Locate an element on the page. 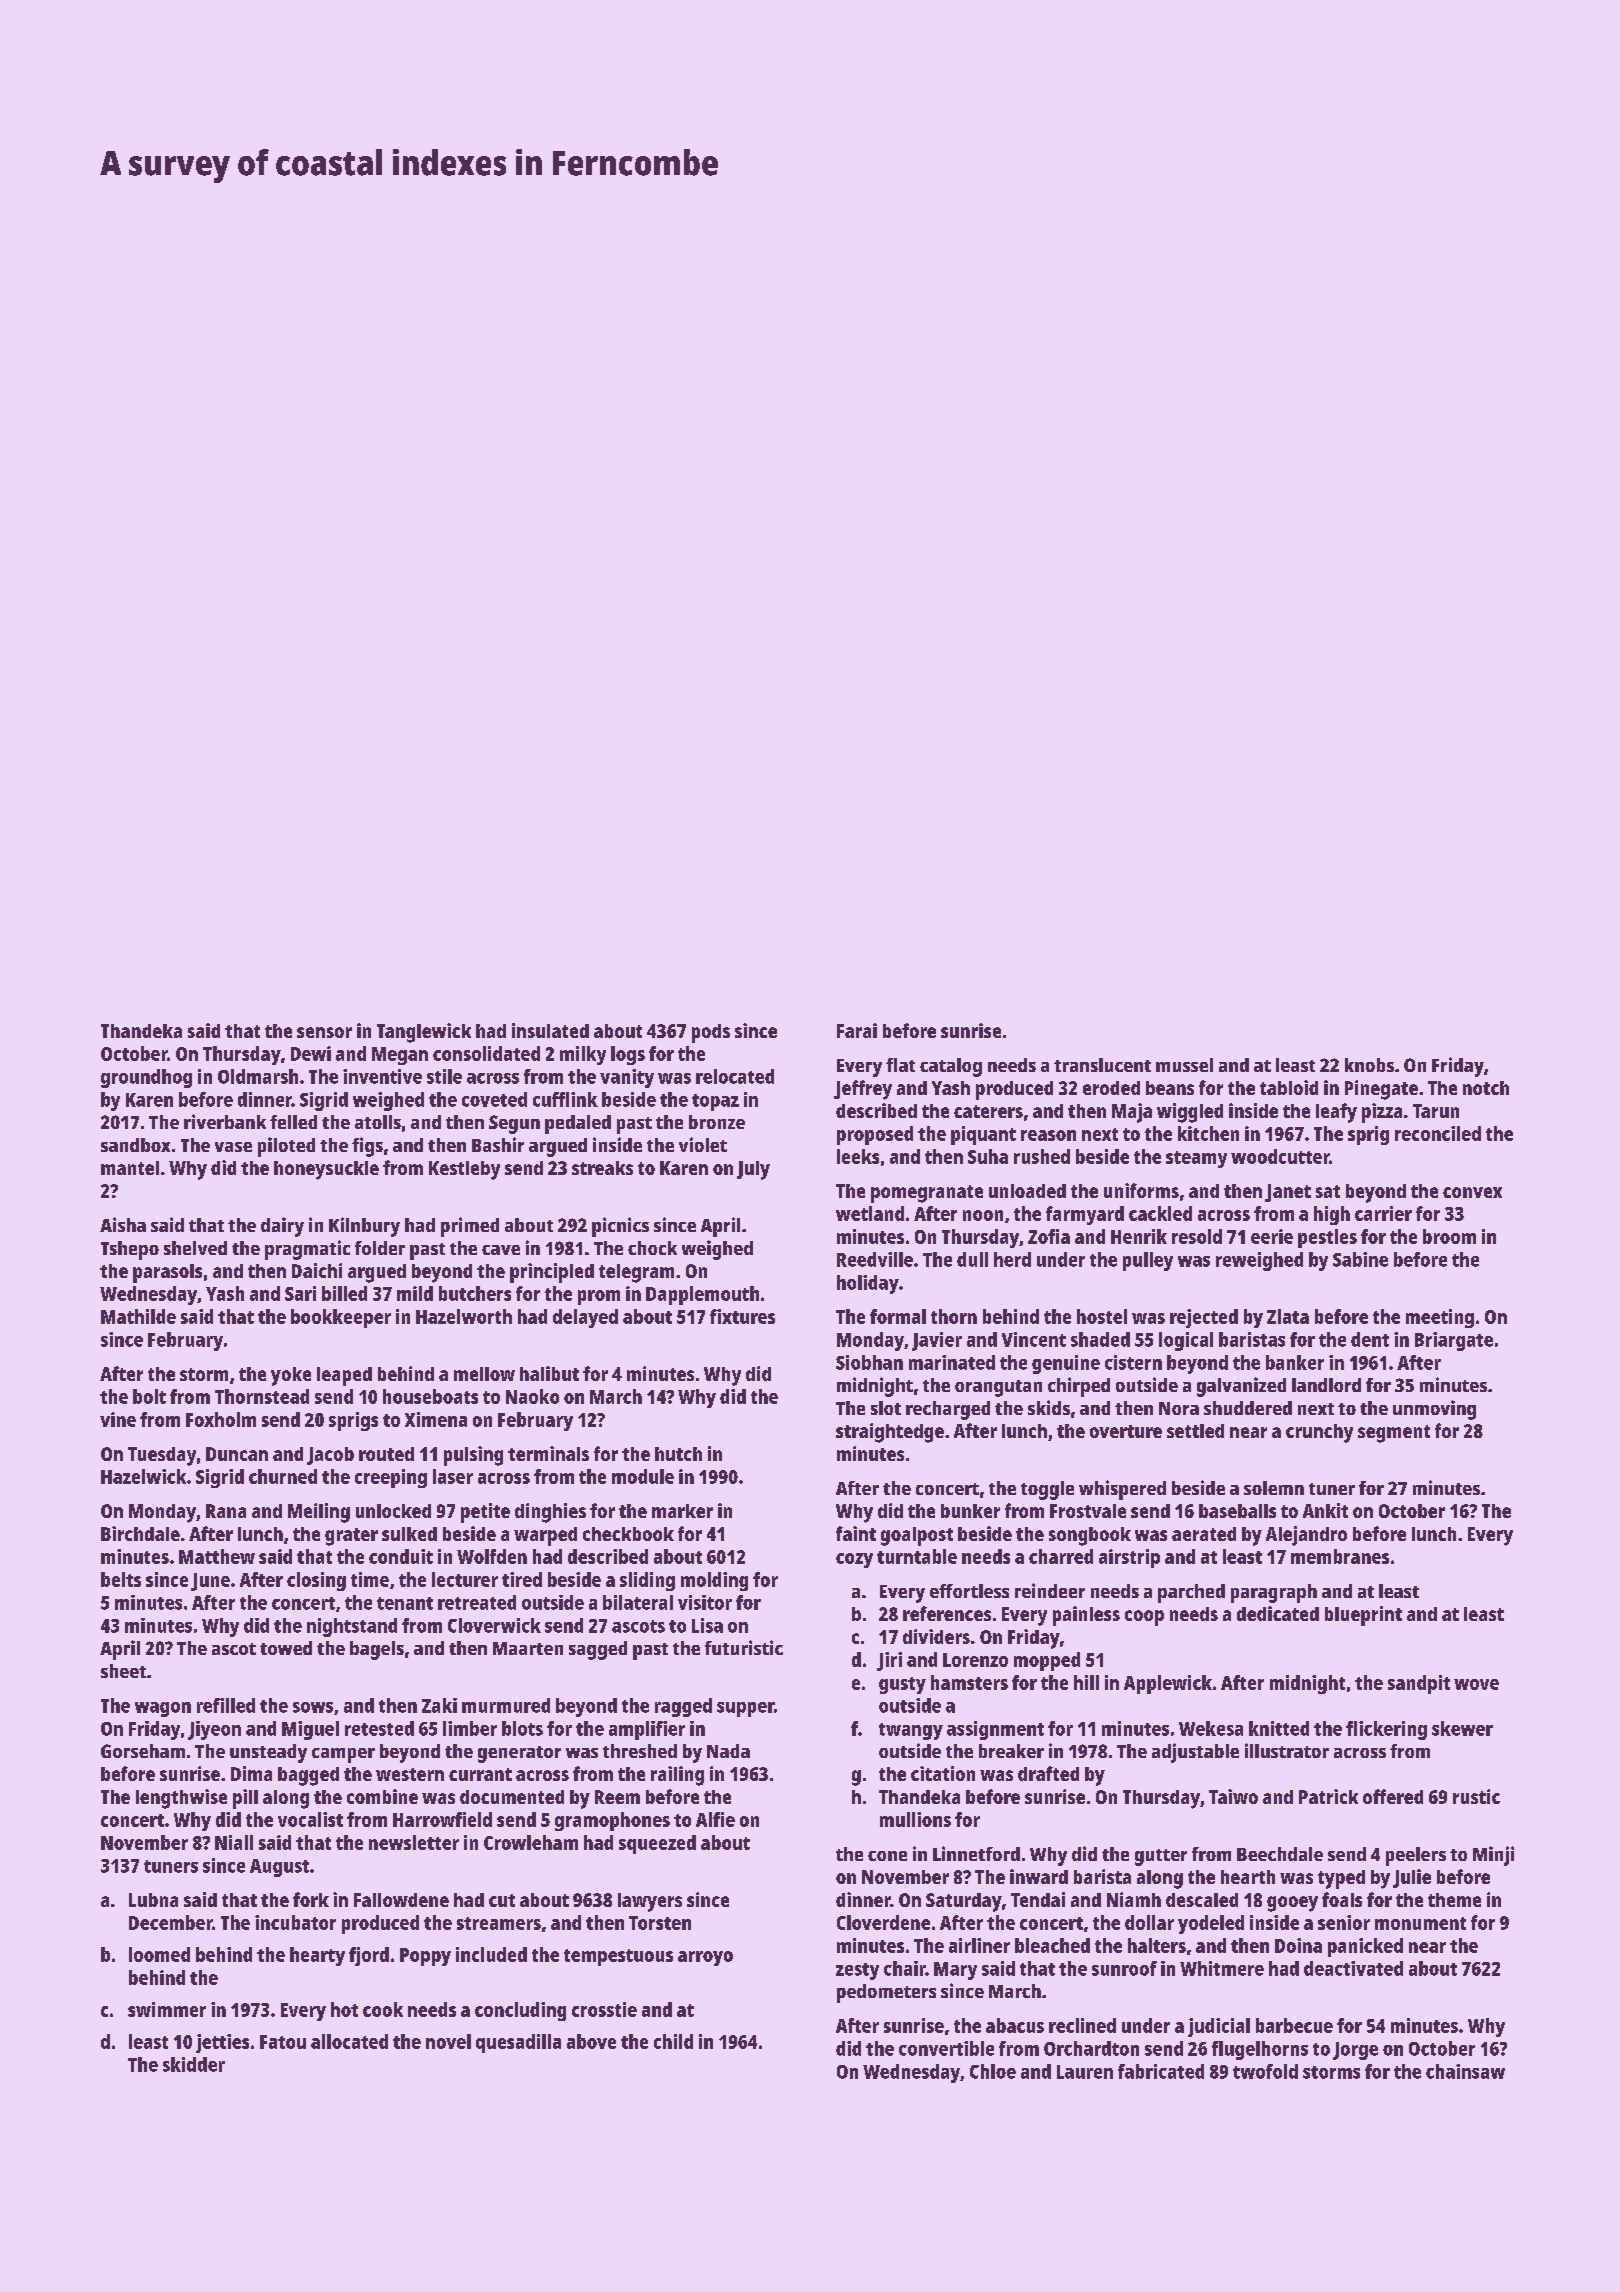  Farai is located at coordinates (857, 1030).
